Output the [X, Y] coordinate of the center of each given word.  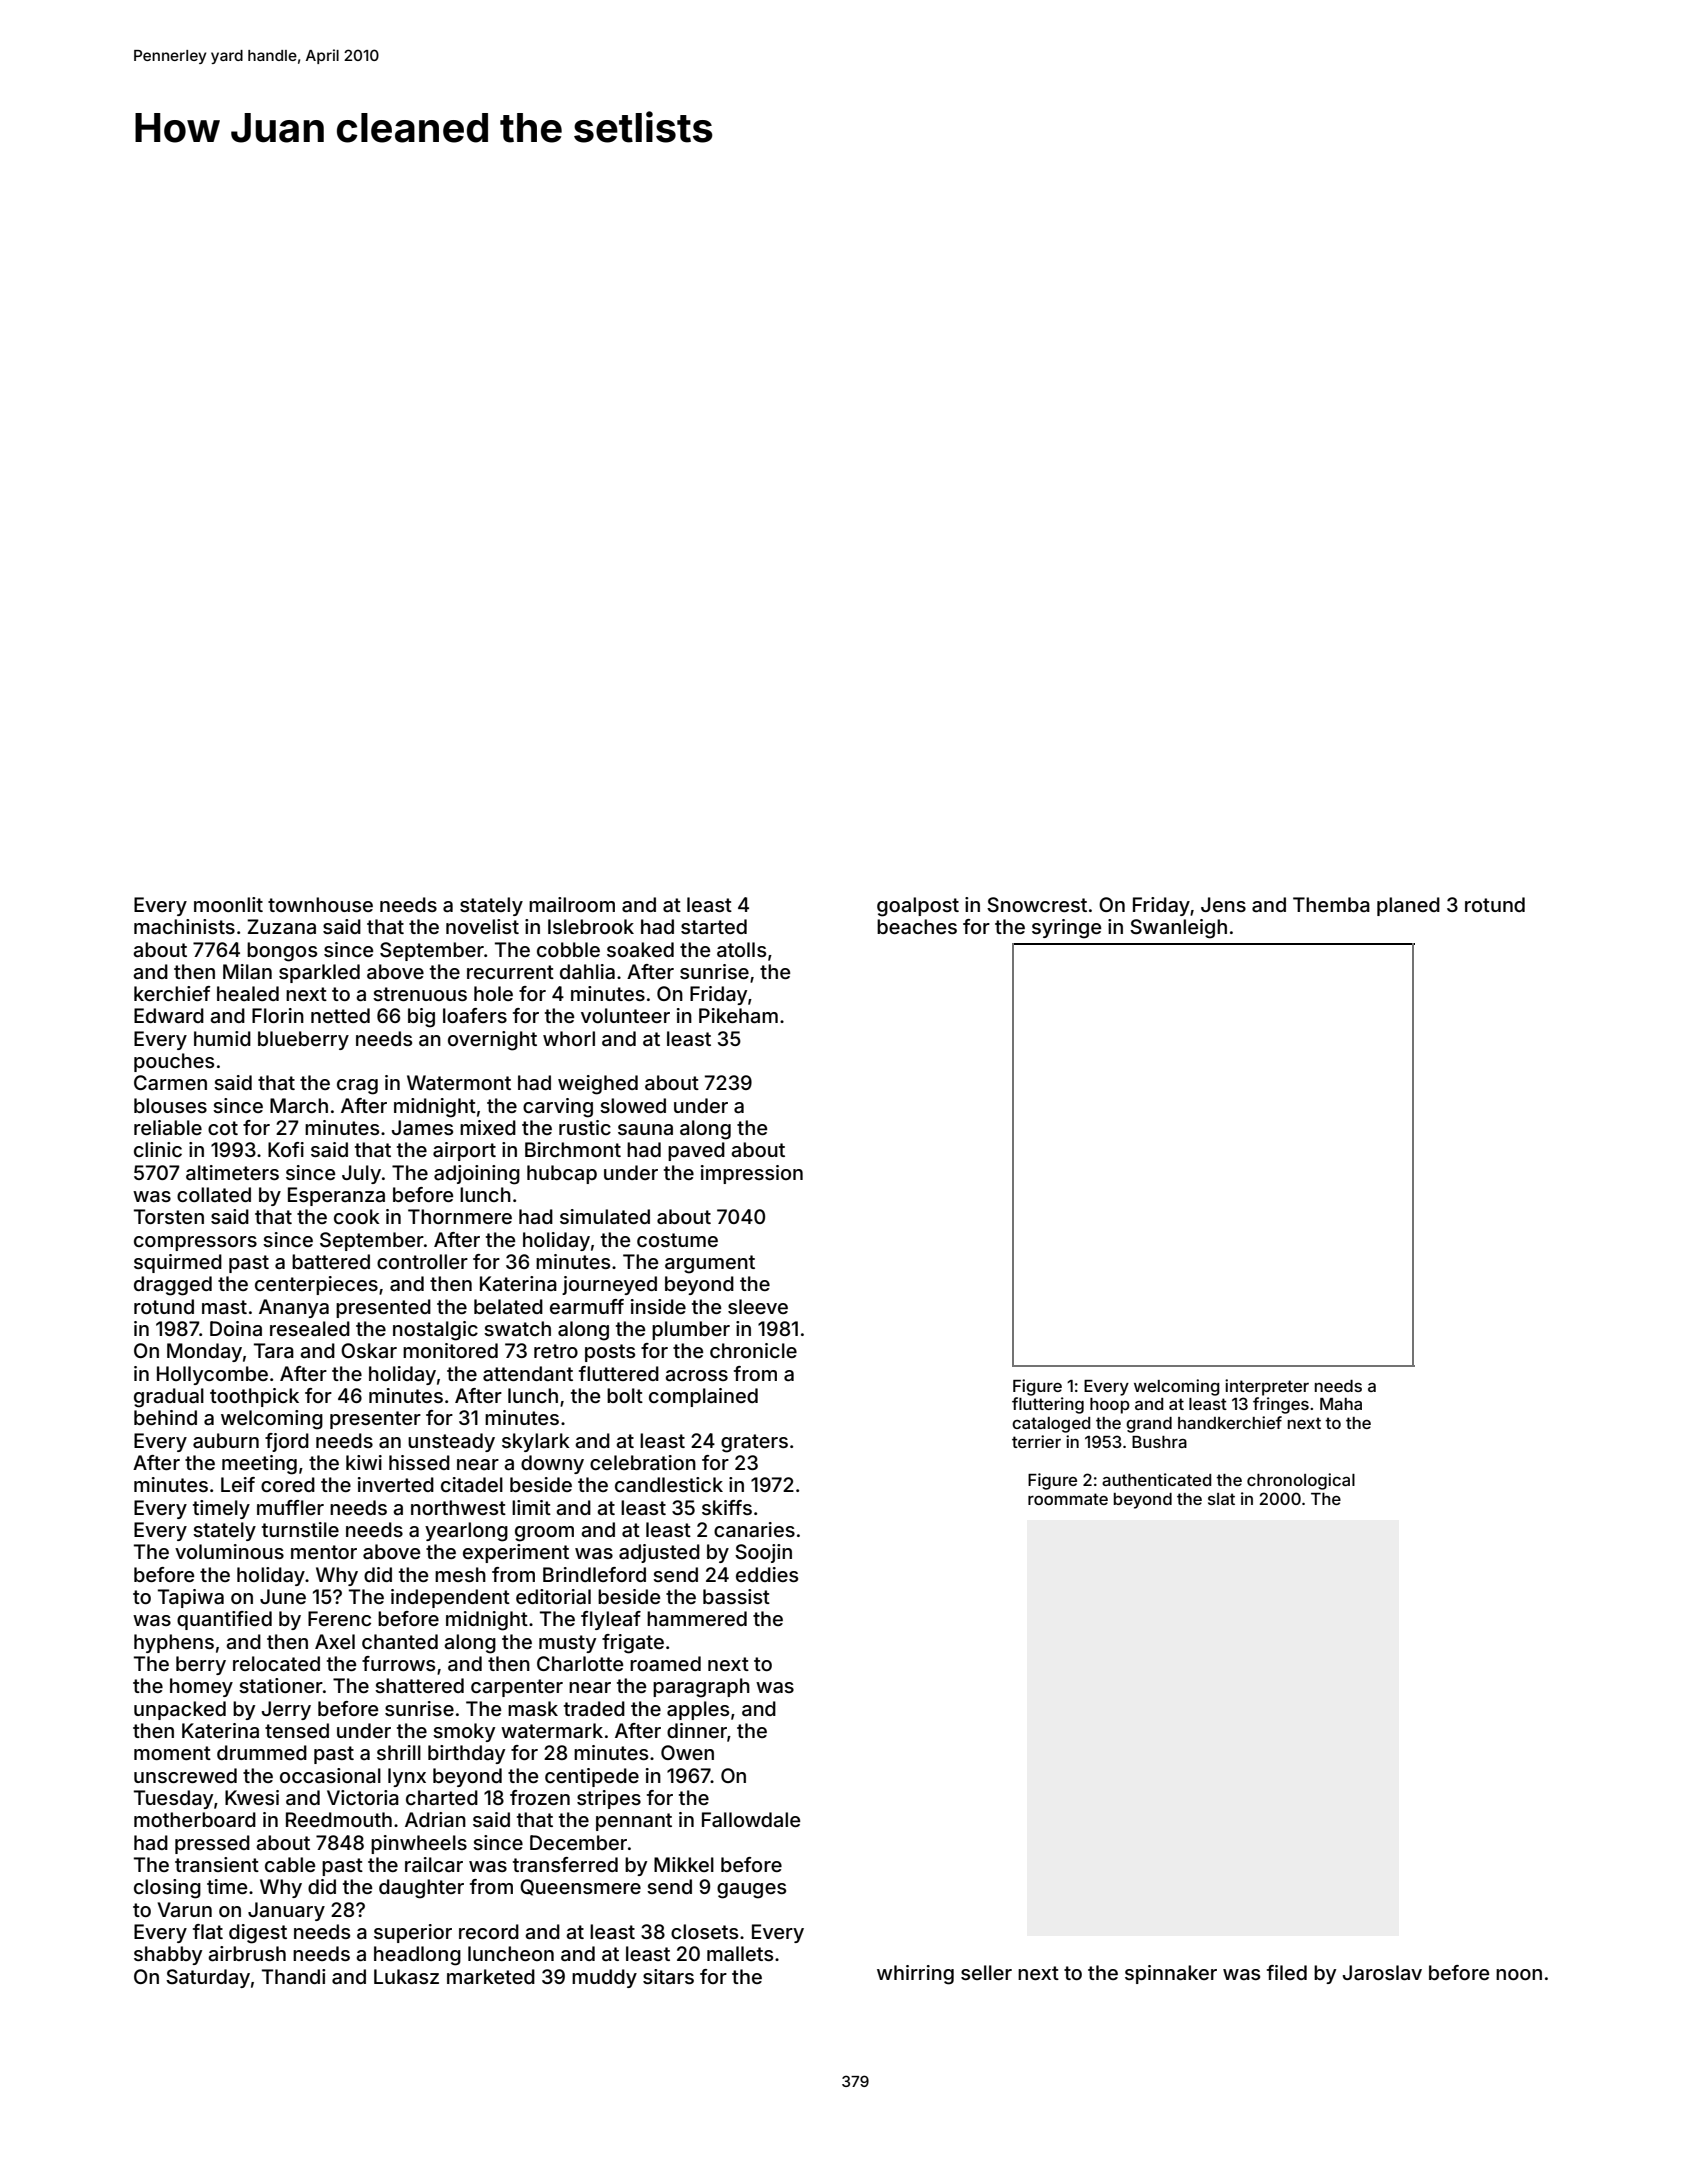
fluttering [1048, 1405]
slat [1221, 1499]
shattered [419, 1685]
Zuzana [281, 927]
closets [704, 1931]
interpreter [1267, 1387]
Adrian [435, 1819]
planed [1408, 906]
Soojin [763, 1553]
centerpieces [316, 1285]
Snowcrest [1037, 905]
